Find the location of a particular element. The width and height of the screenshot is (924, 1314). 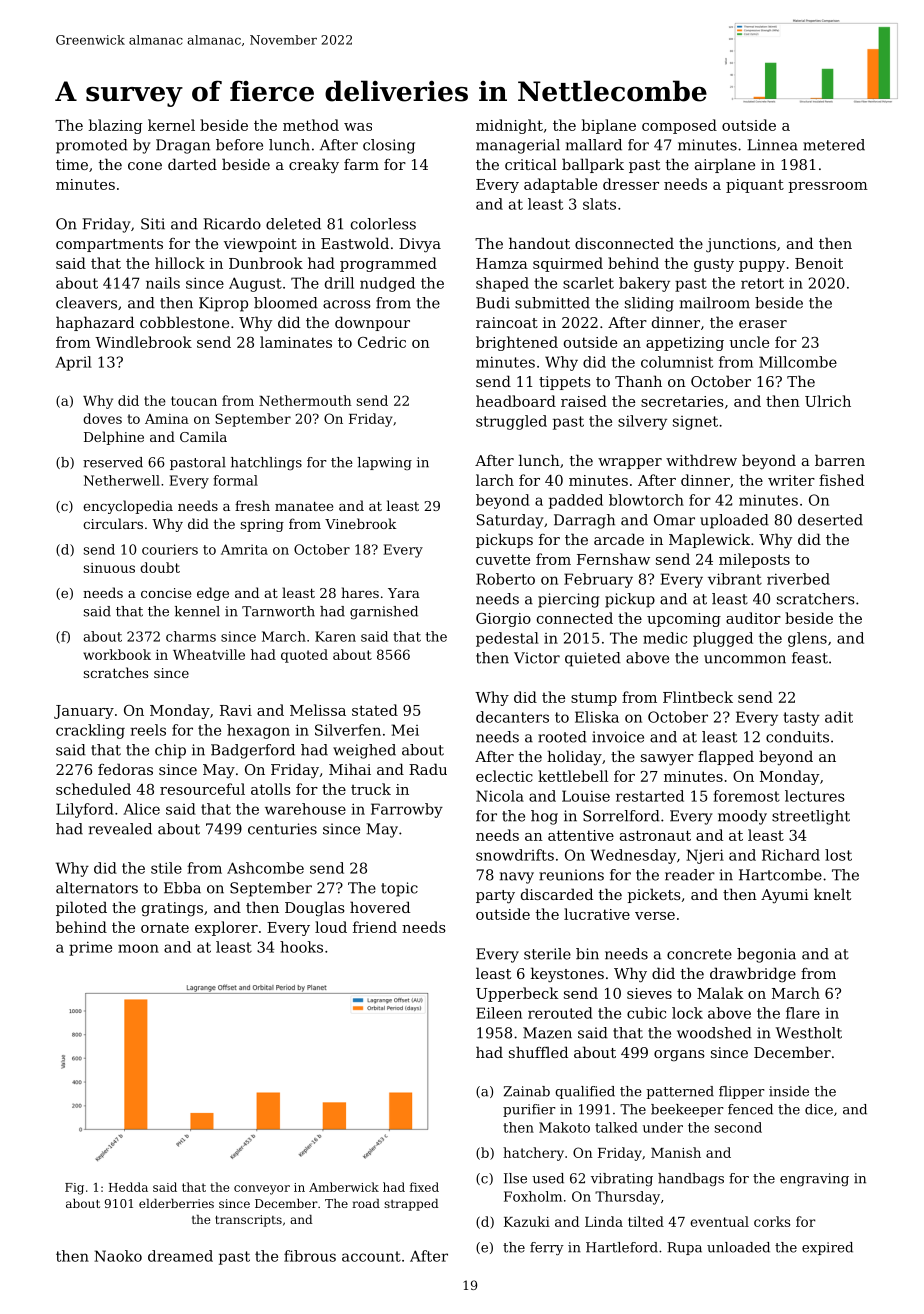

prime is located at coordinates (90, 948).
